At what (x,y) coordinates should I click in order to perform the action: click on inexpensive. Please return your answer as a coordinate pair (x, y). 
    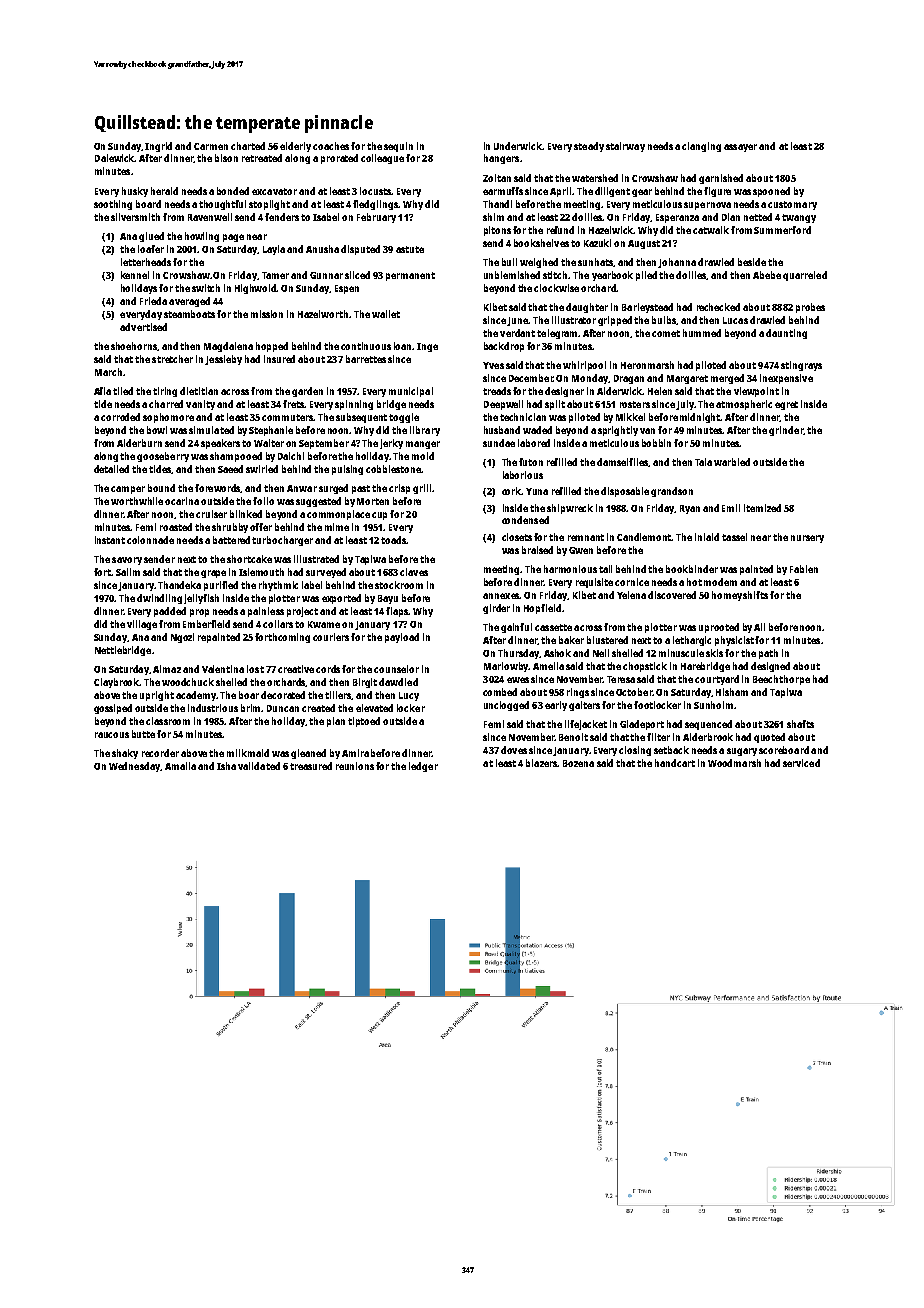
    Looking at the image, I should click on (786, 379).
